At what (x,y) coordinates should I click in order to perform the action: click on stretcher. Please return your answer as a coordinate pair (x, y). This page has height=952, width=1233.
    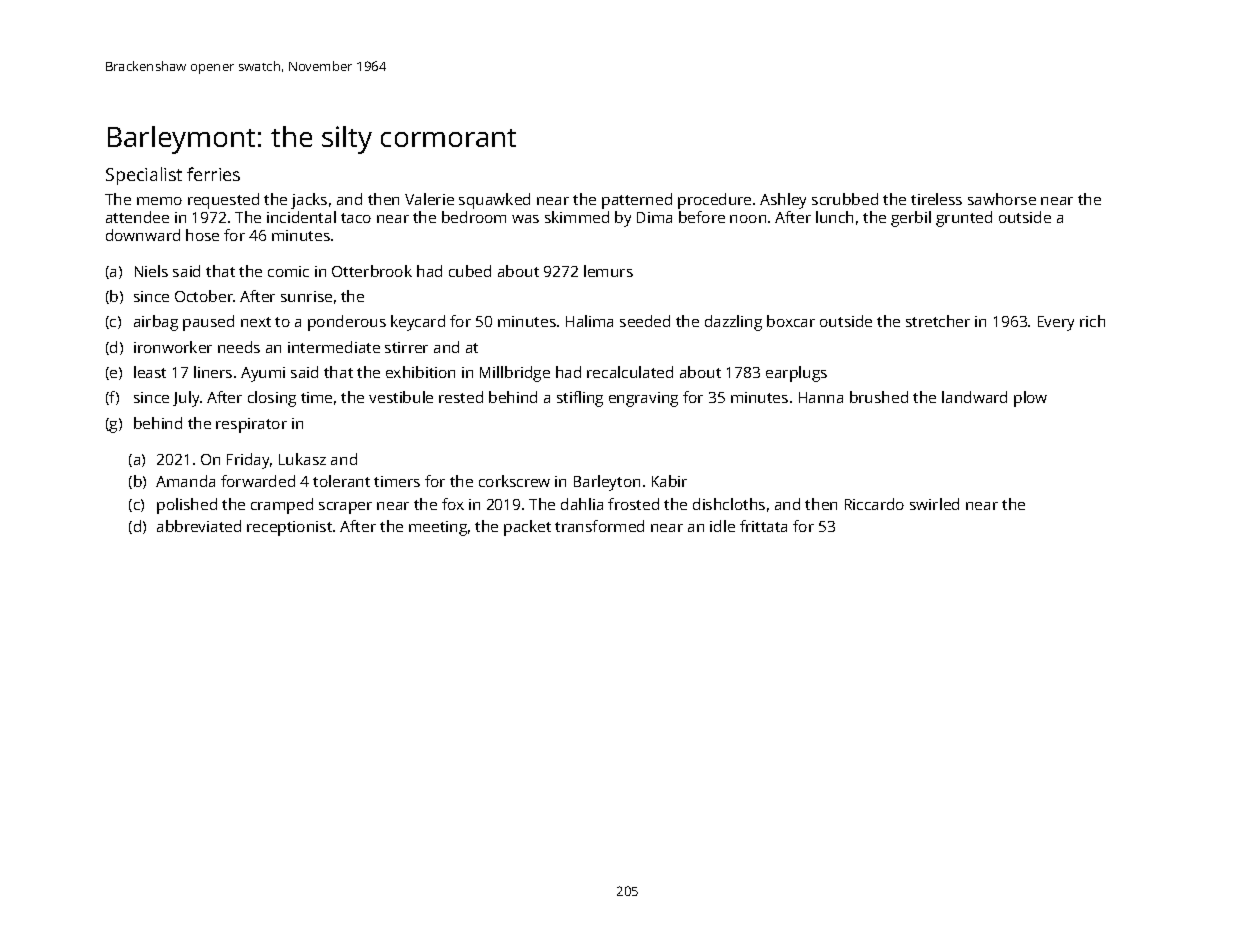
    Looking at the image, I should click on (938, 321).
